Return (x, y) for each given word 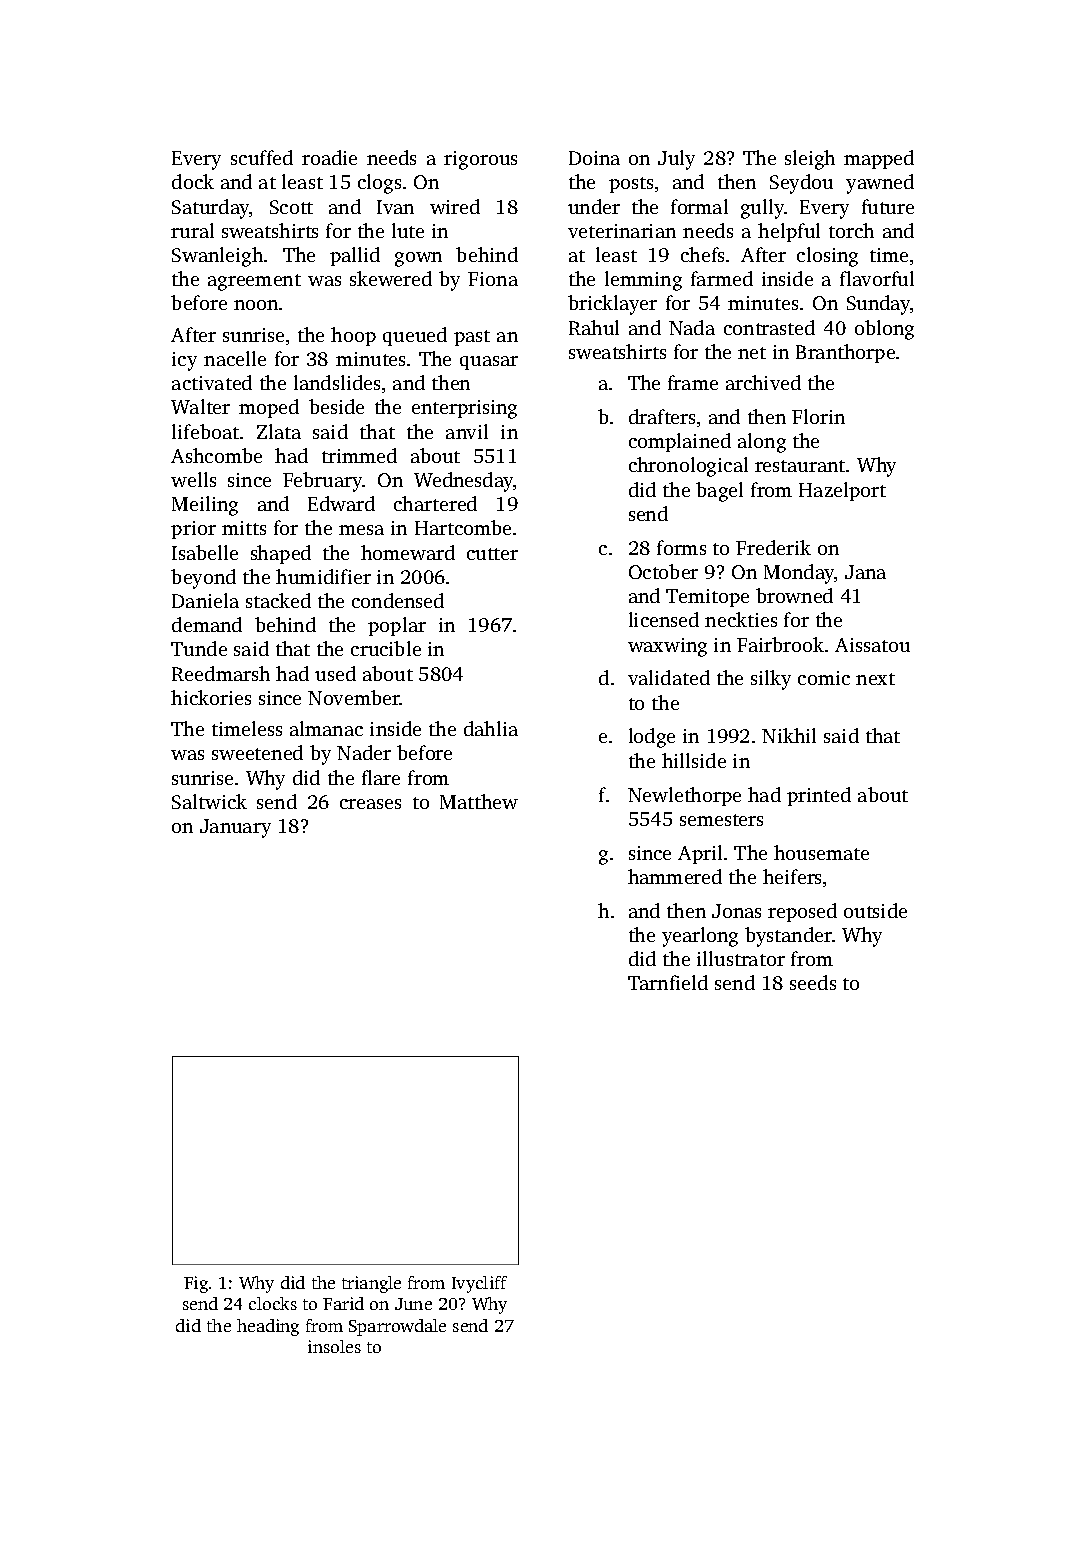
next (875, 679)
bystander (788, 937)
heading (268, 1327)
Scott (291, 207)
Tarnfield (668, 982)
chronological (688, 467)
